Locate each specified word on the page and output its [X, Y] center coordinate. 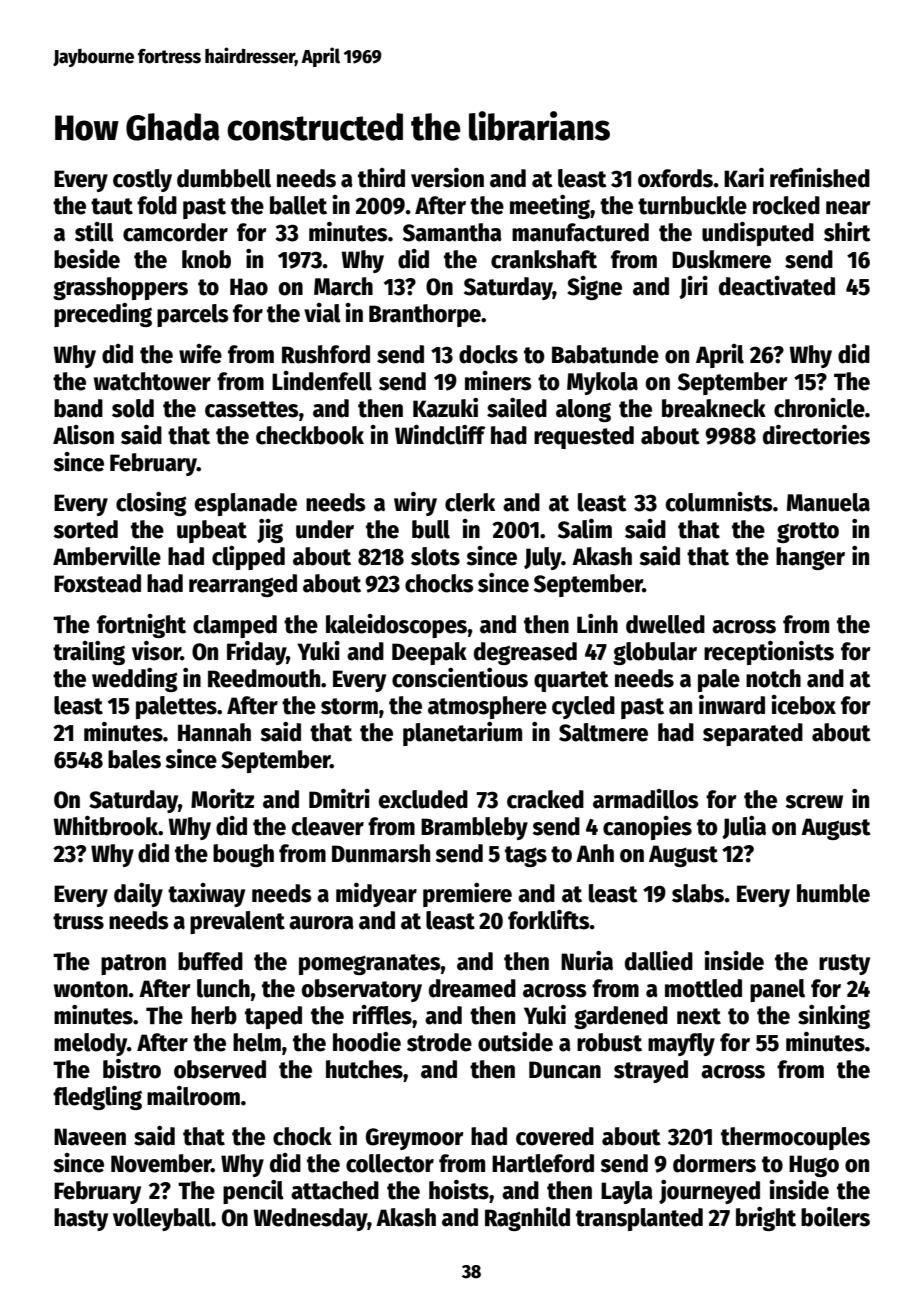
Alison [83, 435]
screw [814, 802]
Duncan [565, 1070]
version [447, 178]
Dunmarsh [381, 853]
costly [142, 180]
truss [78, 921]
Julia [744, 827]
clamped [235, 626]
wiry [415, 504]
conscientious [460, 678]
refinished [820, 178]
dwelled [665, 624]
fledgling [97, 1098]
